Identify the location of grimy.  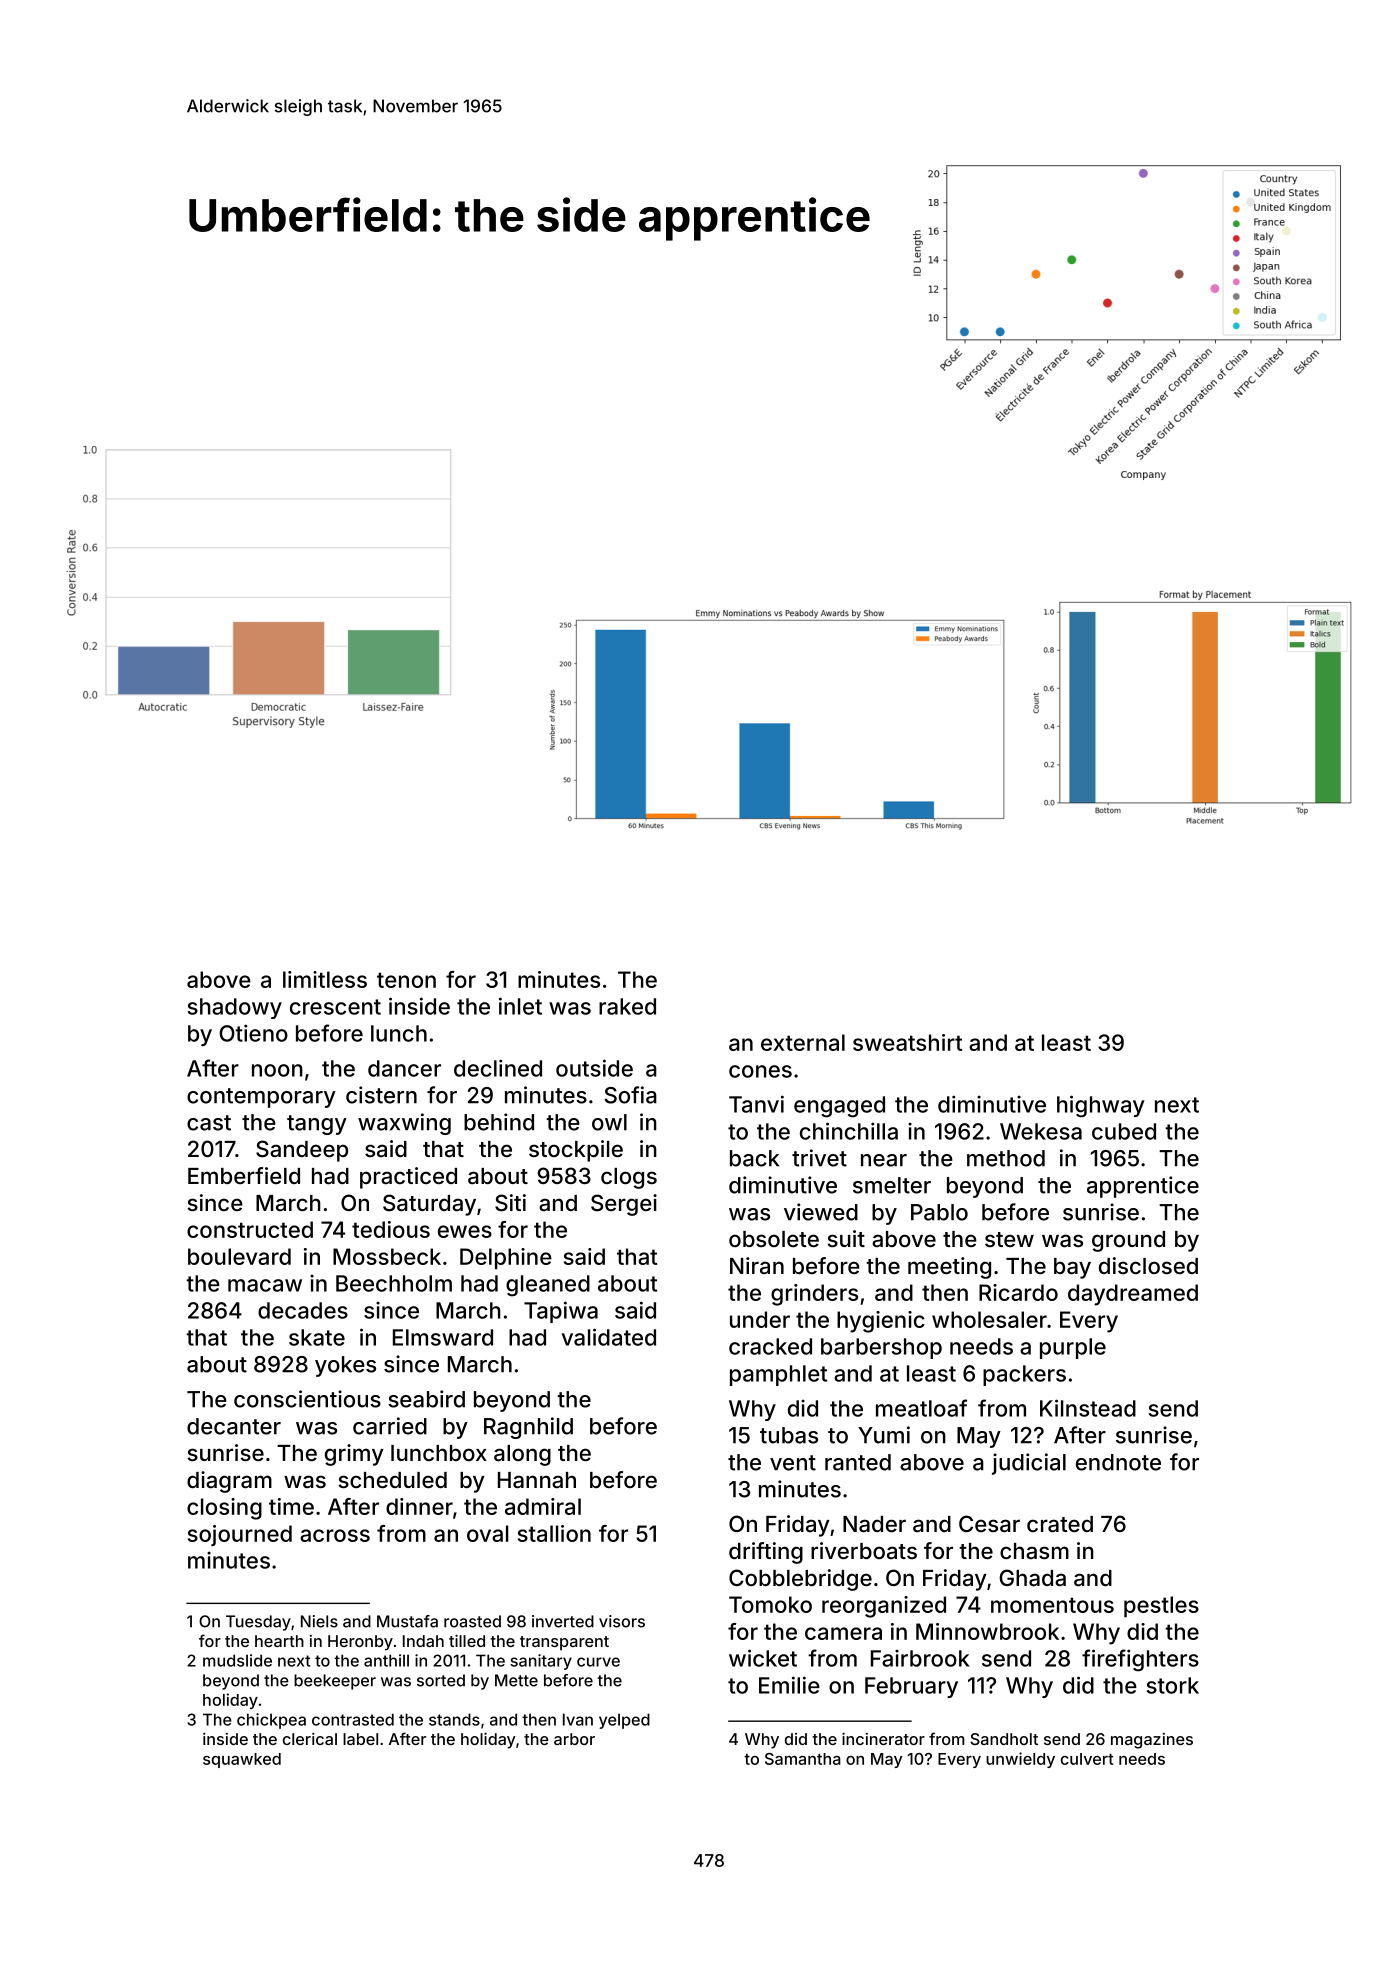
(354, 1455).
